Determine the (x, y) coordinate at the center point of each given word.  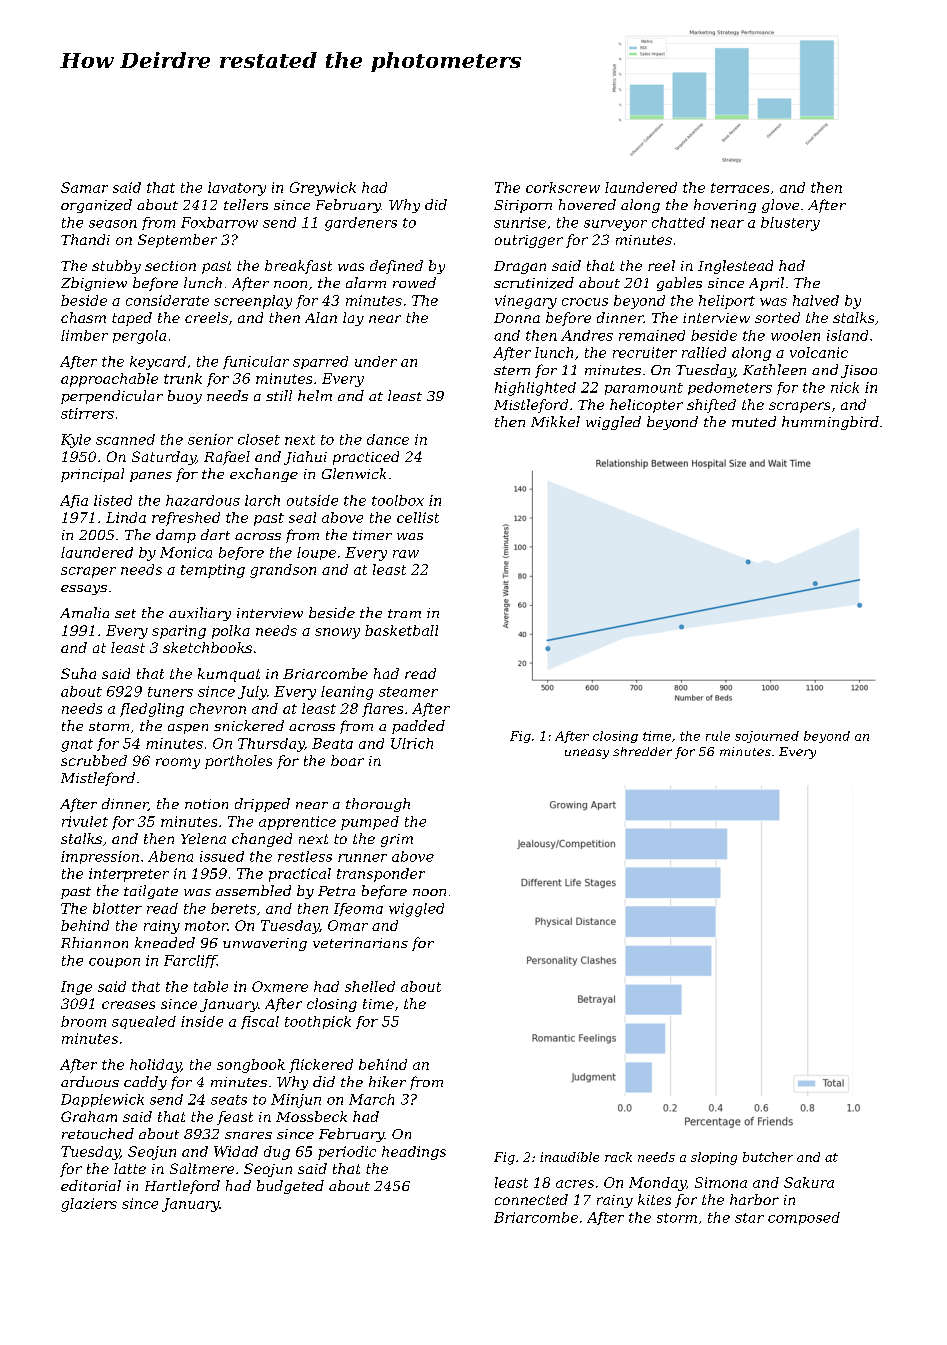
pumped (370, 823)
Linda (126, 517)
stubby (116, 267)
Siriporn (523, 206)
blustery (790, 224)
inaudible (569, 1157)
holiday (155, 1066)
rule (718, 736)
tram (404, 613)
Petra (336, 891)
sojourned (767, 737)
